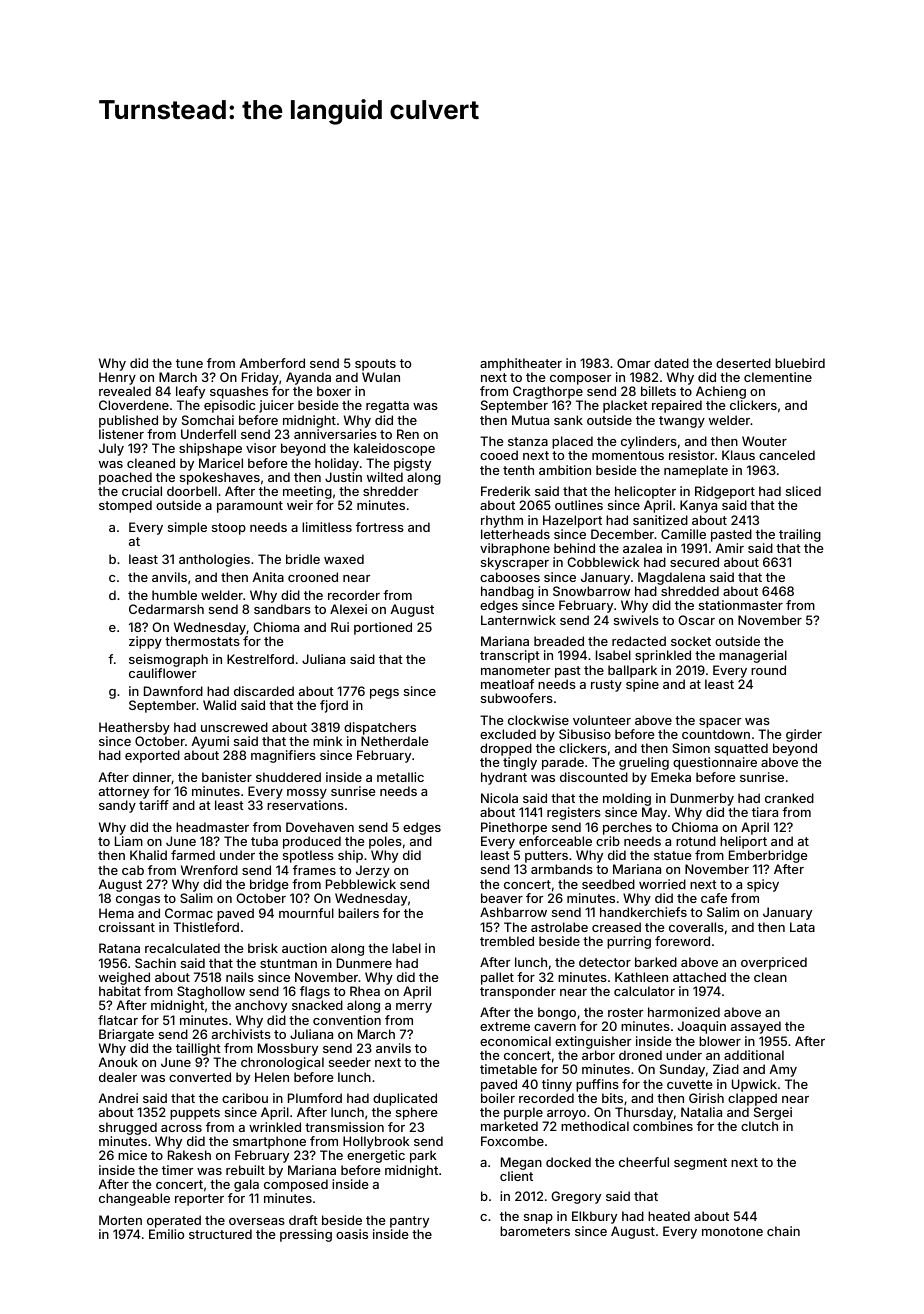  Describe the element at coordinates (538, 720) in the screenshot. I see `clockwise` at that location.
